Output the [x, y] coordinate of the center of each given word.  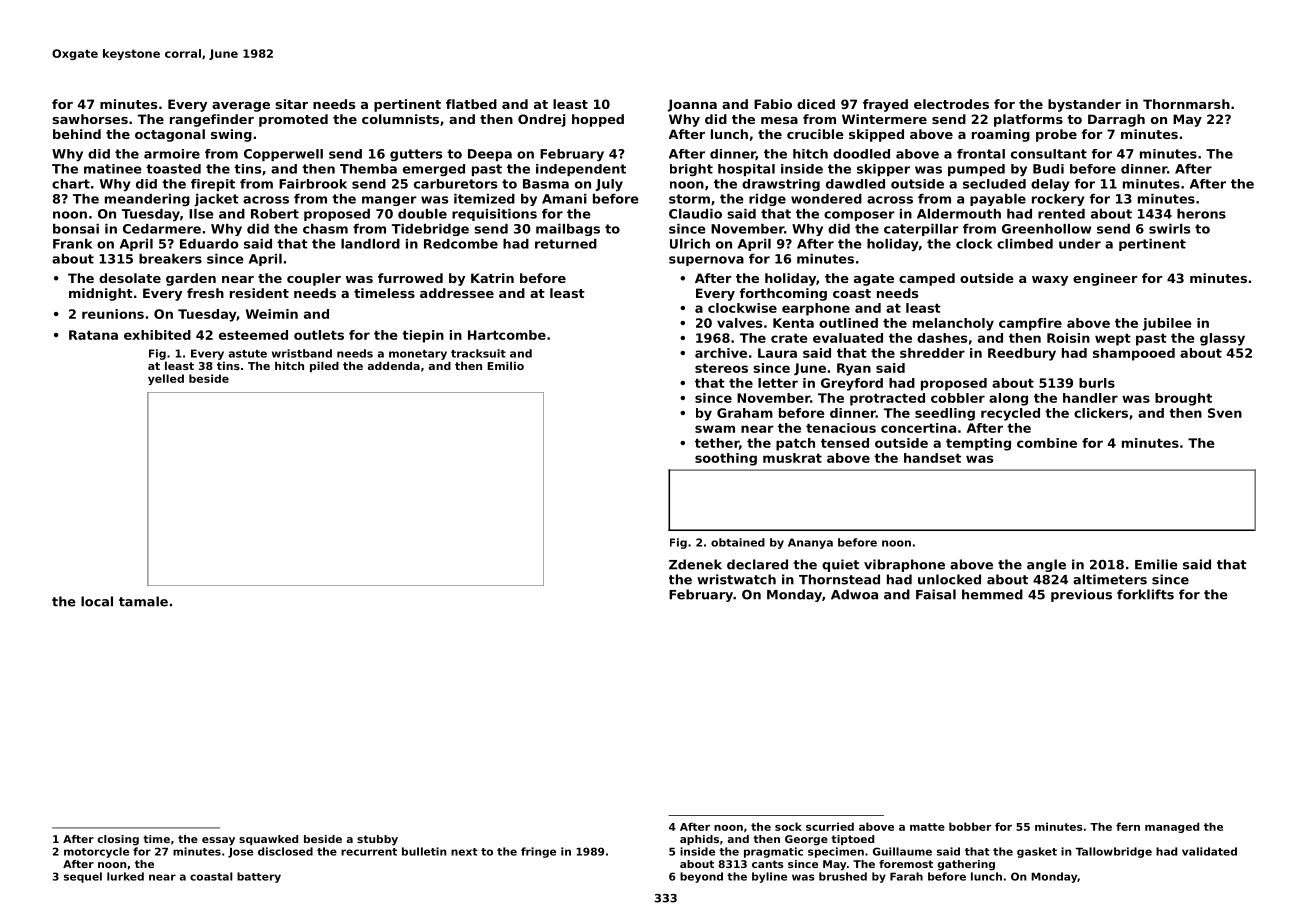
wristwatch [736, 579]
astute [248, 354]
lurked [125, 876]
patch [795, 444]
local [97, 601]
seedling [945, 414]
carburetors [455, 184]
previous [1081, 595]
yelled [166, 379]
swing [231, 135]
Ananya [810, 543]
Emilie [1156, 564]
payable [998, 200]
